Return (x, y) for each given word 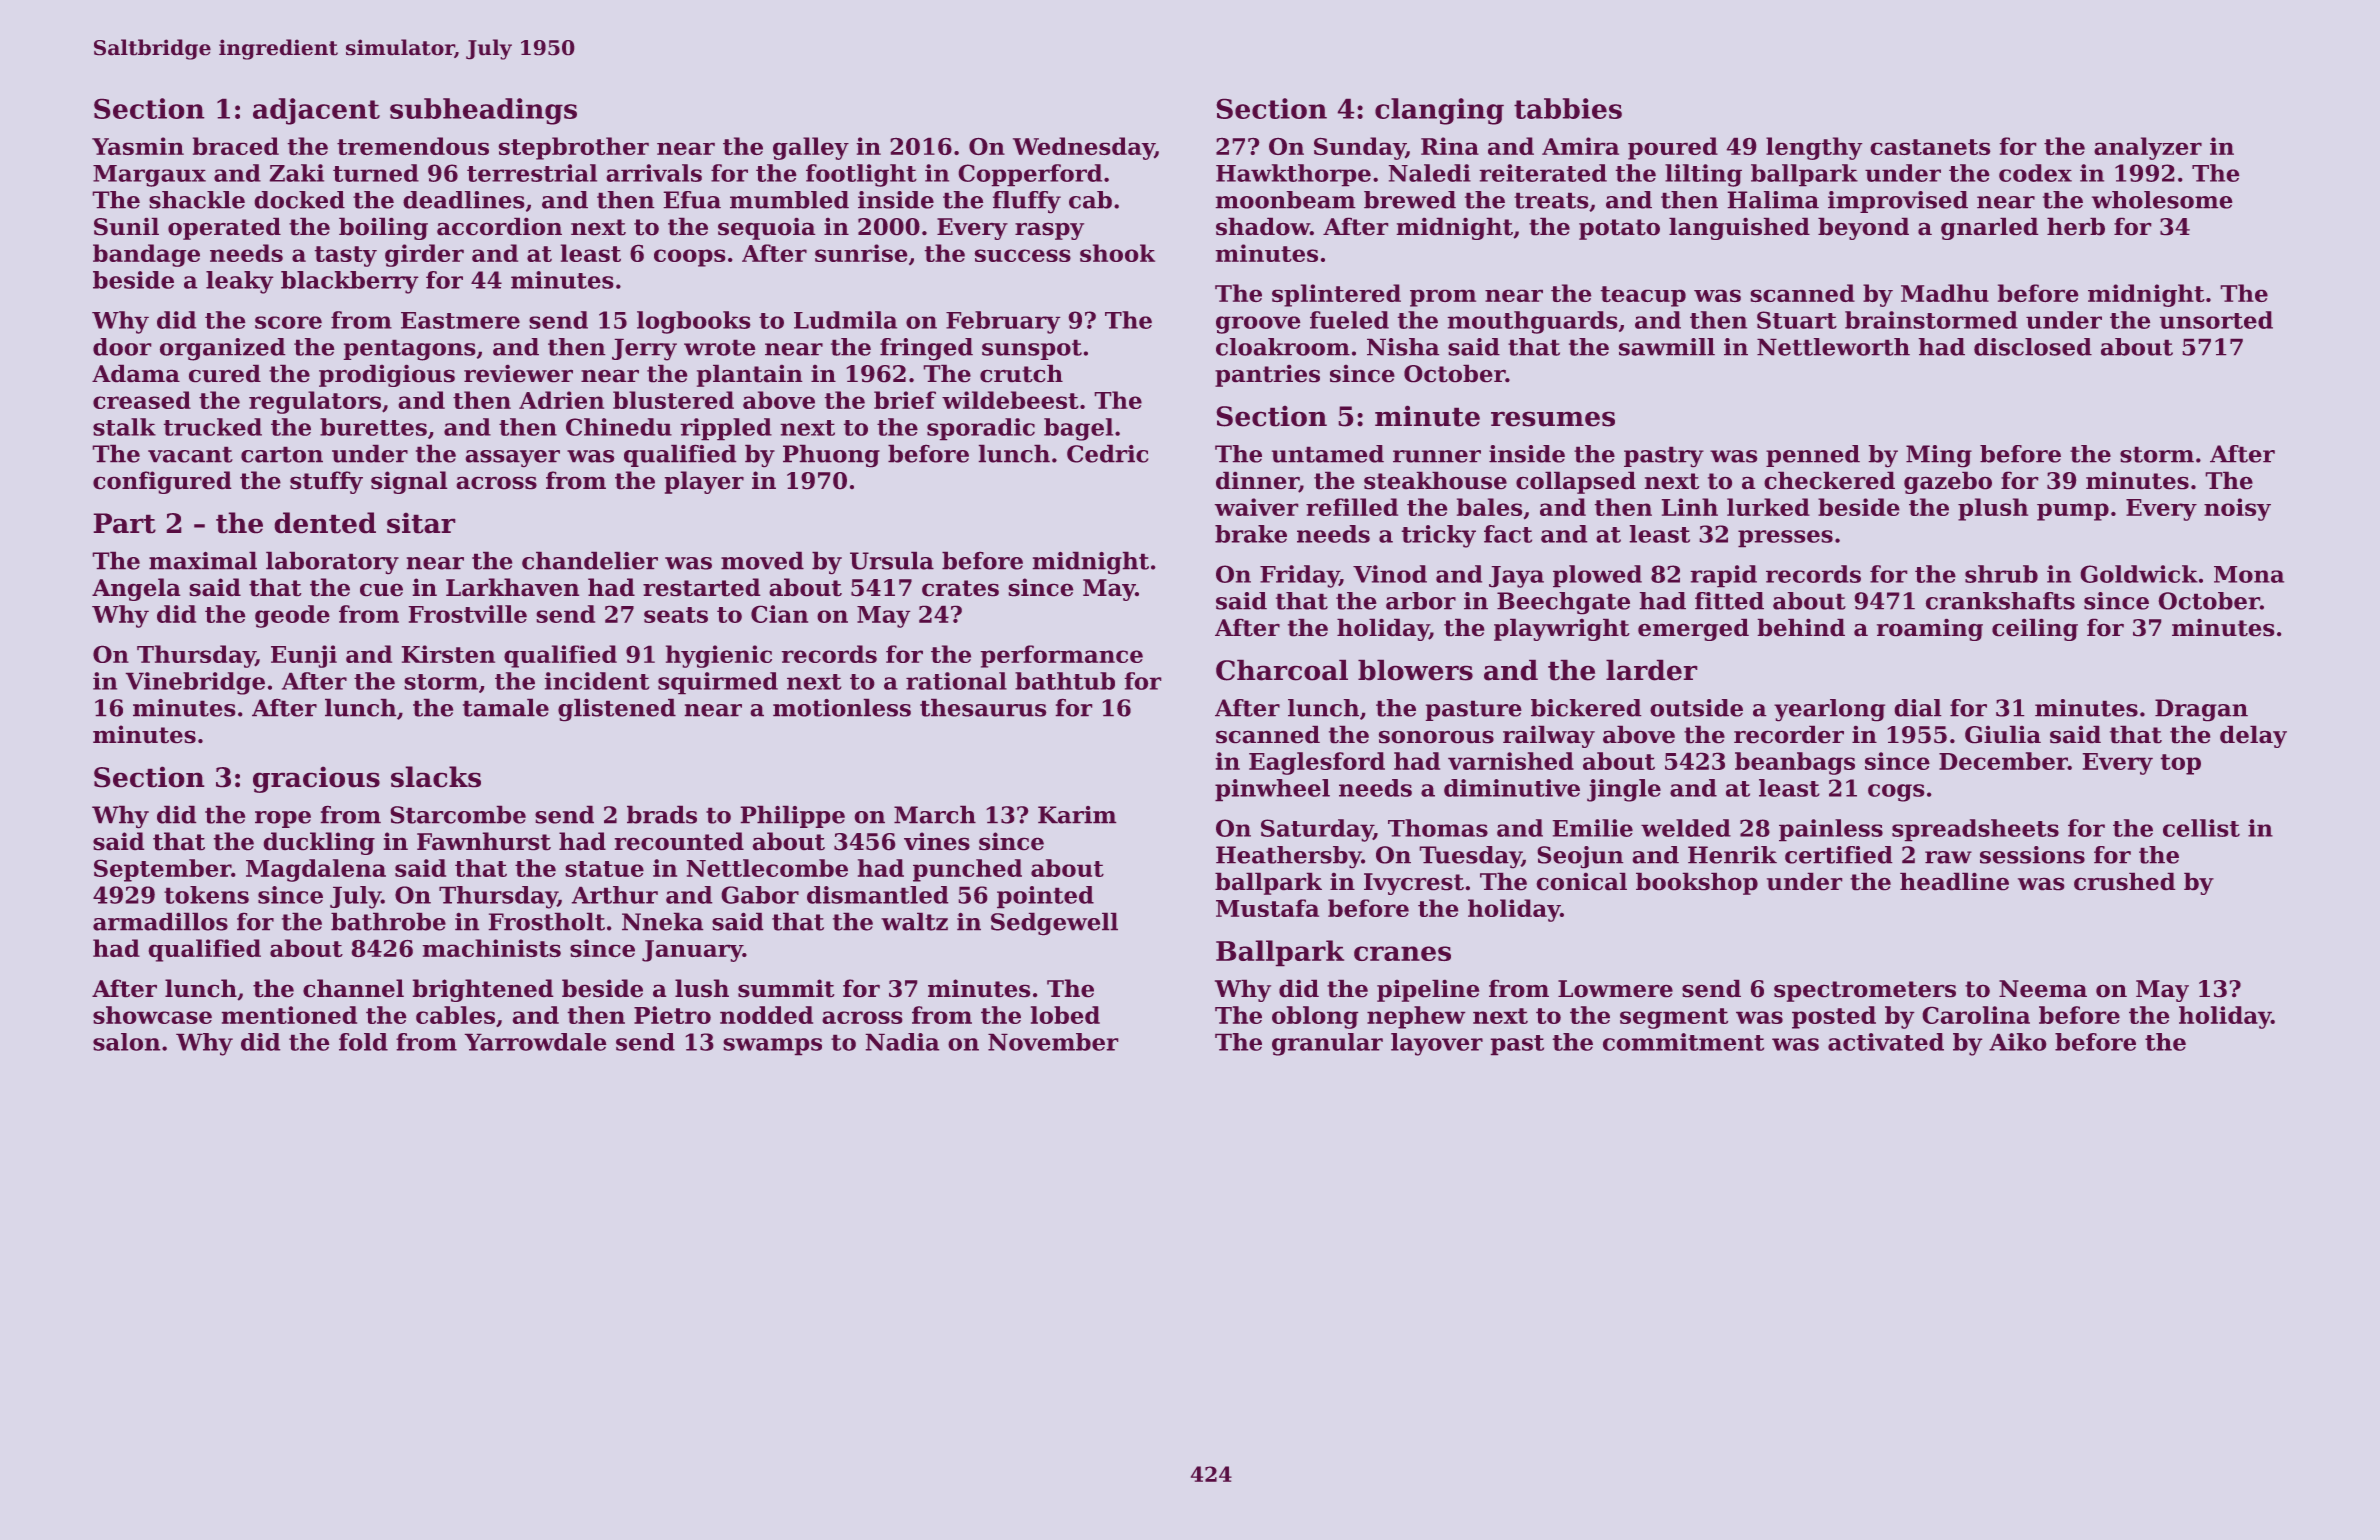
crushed (2125, 881)
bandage (146, 255)
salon (127, 1042)
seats (676, 615)
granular (1327, 1044)
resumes (1553, 419)
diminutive (1512, 788)
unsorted (2216, 320)
